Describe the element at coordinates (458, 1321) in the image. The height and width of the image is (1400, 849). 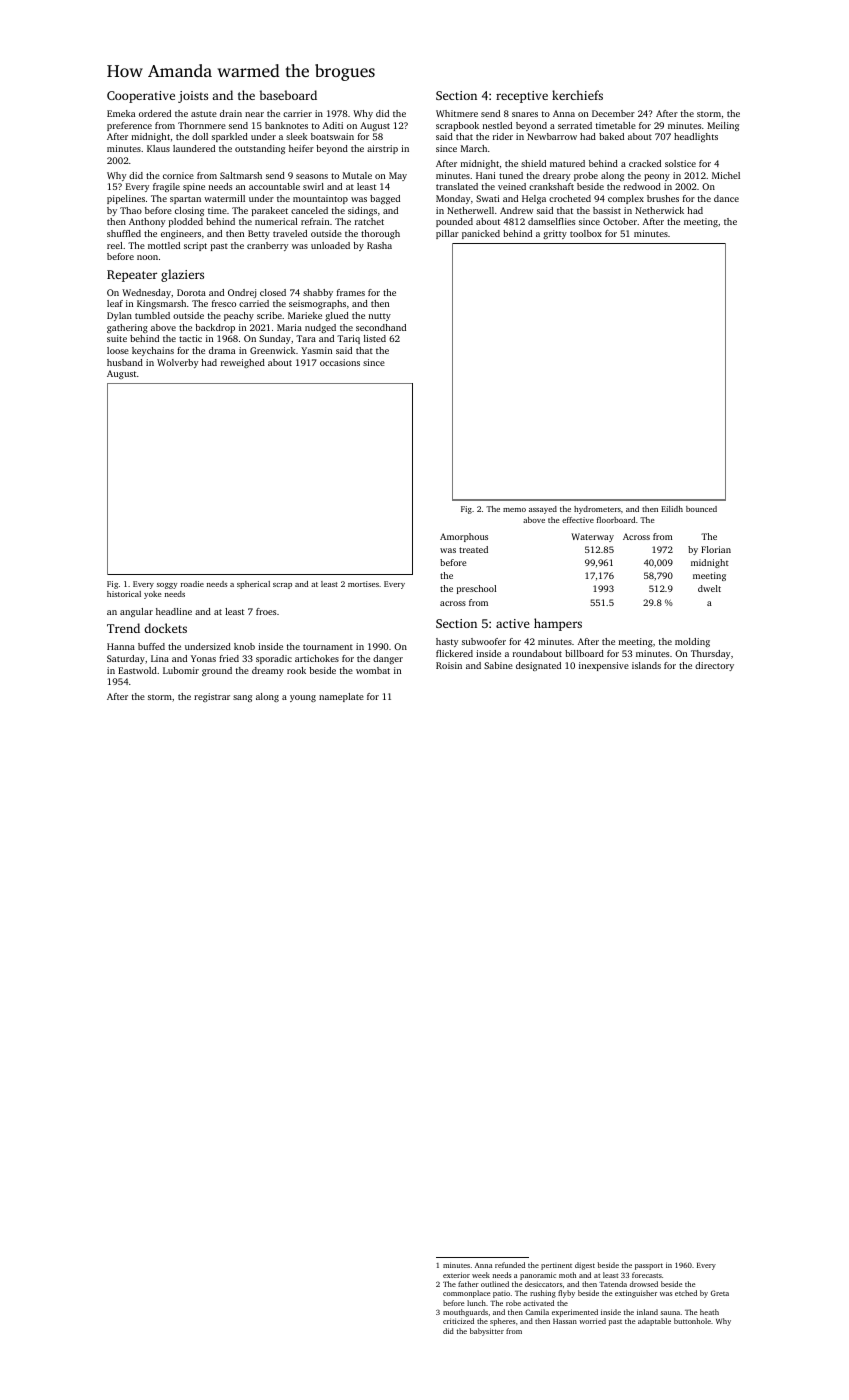
I see `criticized` at that location.
